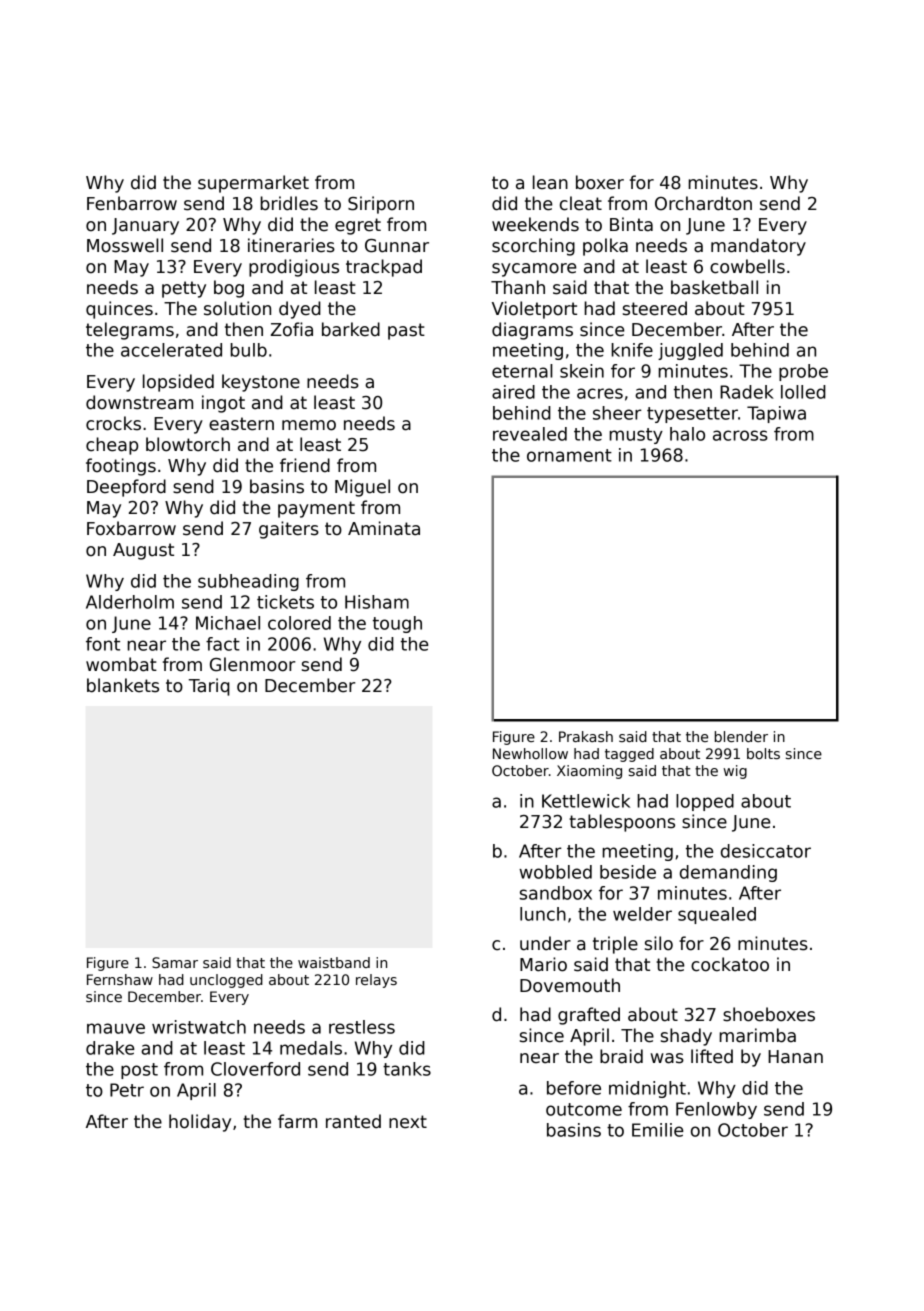  I want to click on telegrams, so click(130, 331).
